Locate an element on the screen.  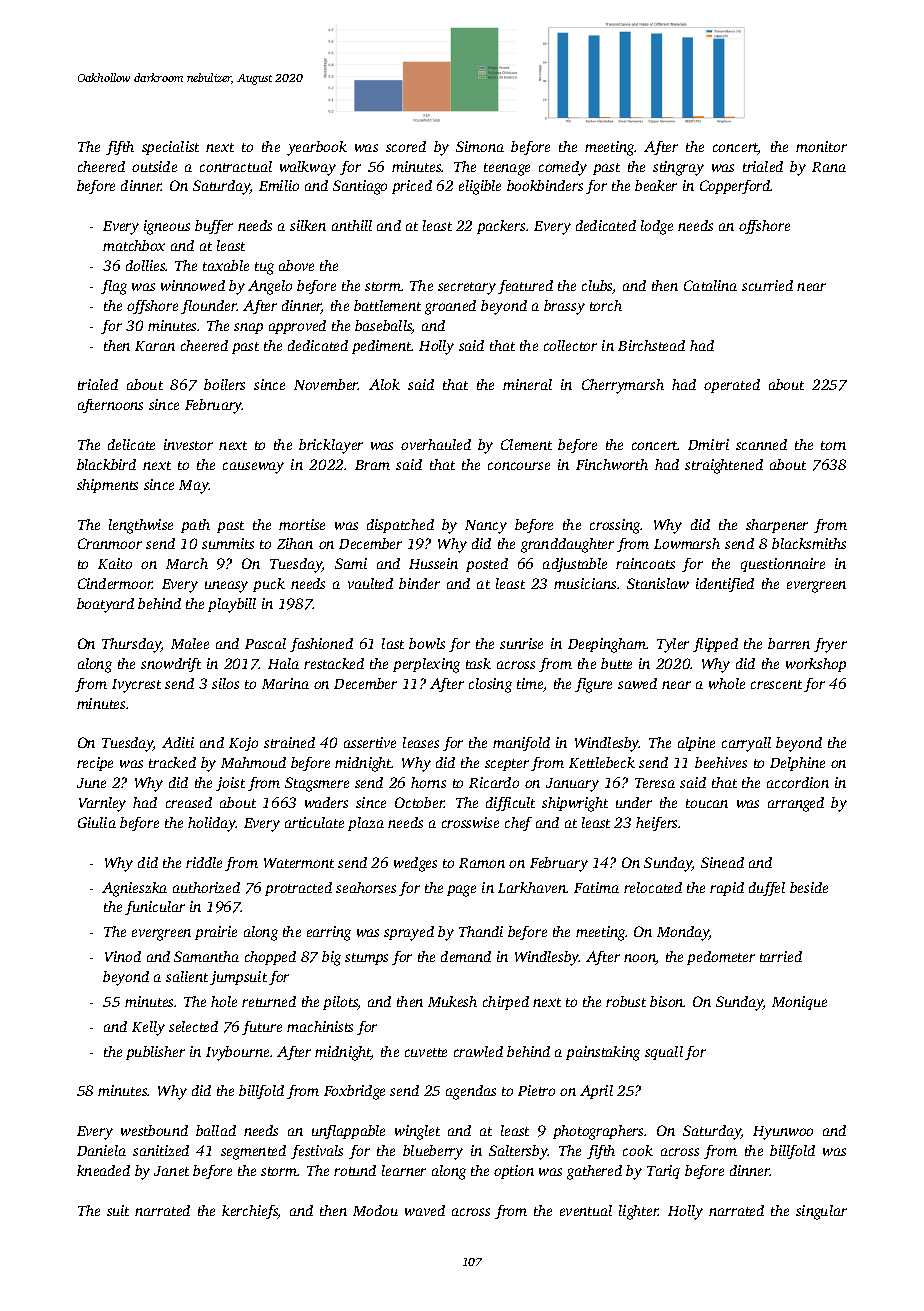
priced is located at coordinates (412, 187).
